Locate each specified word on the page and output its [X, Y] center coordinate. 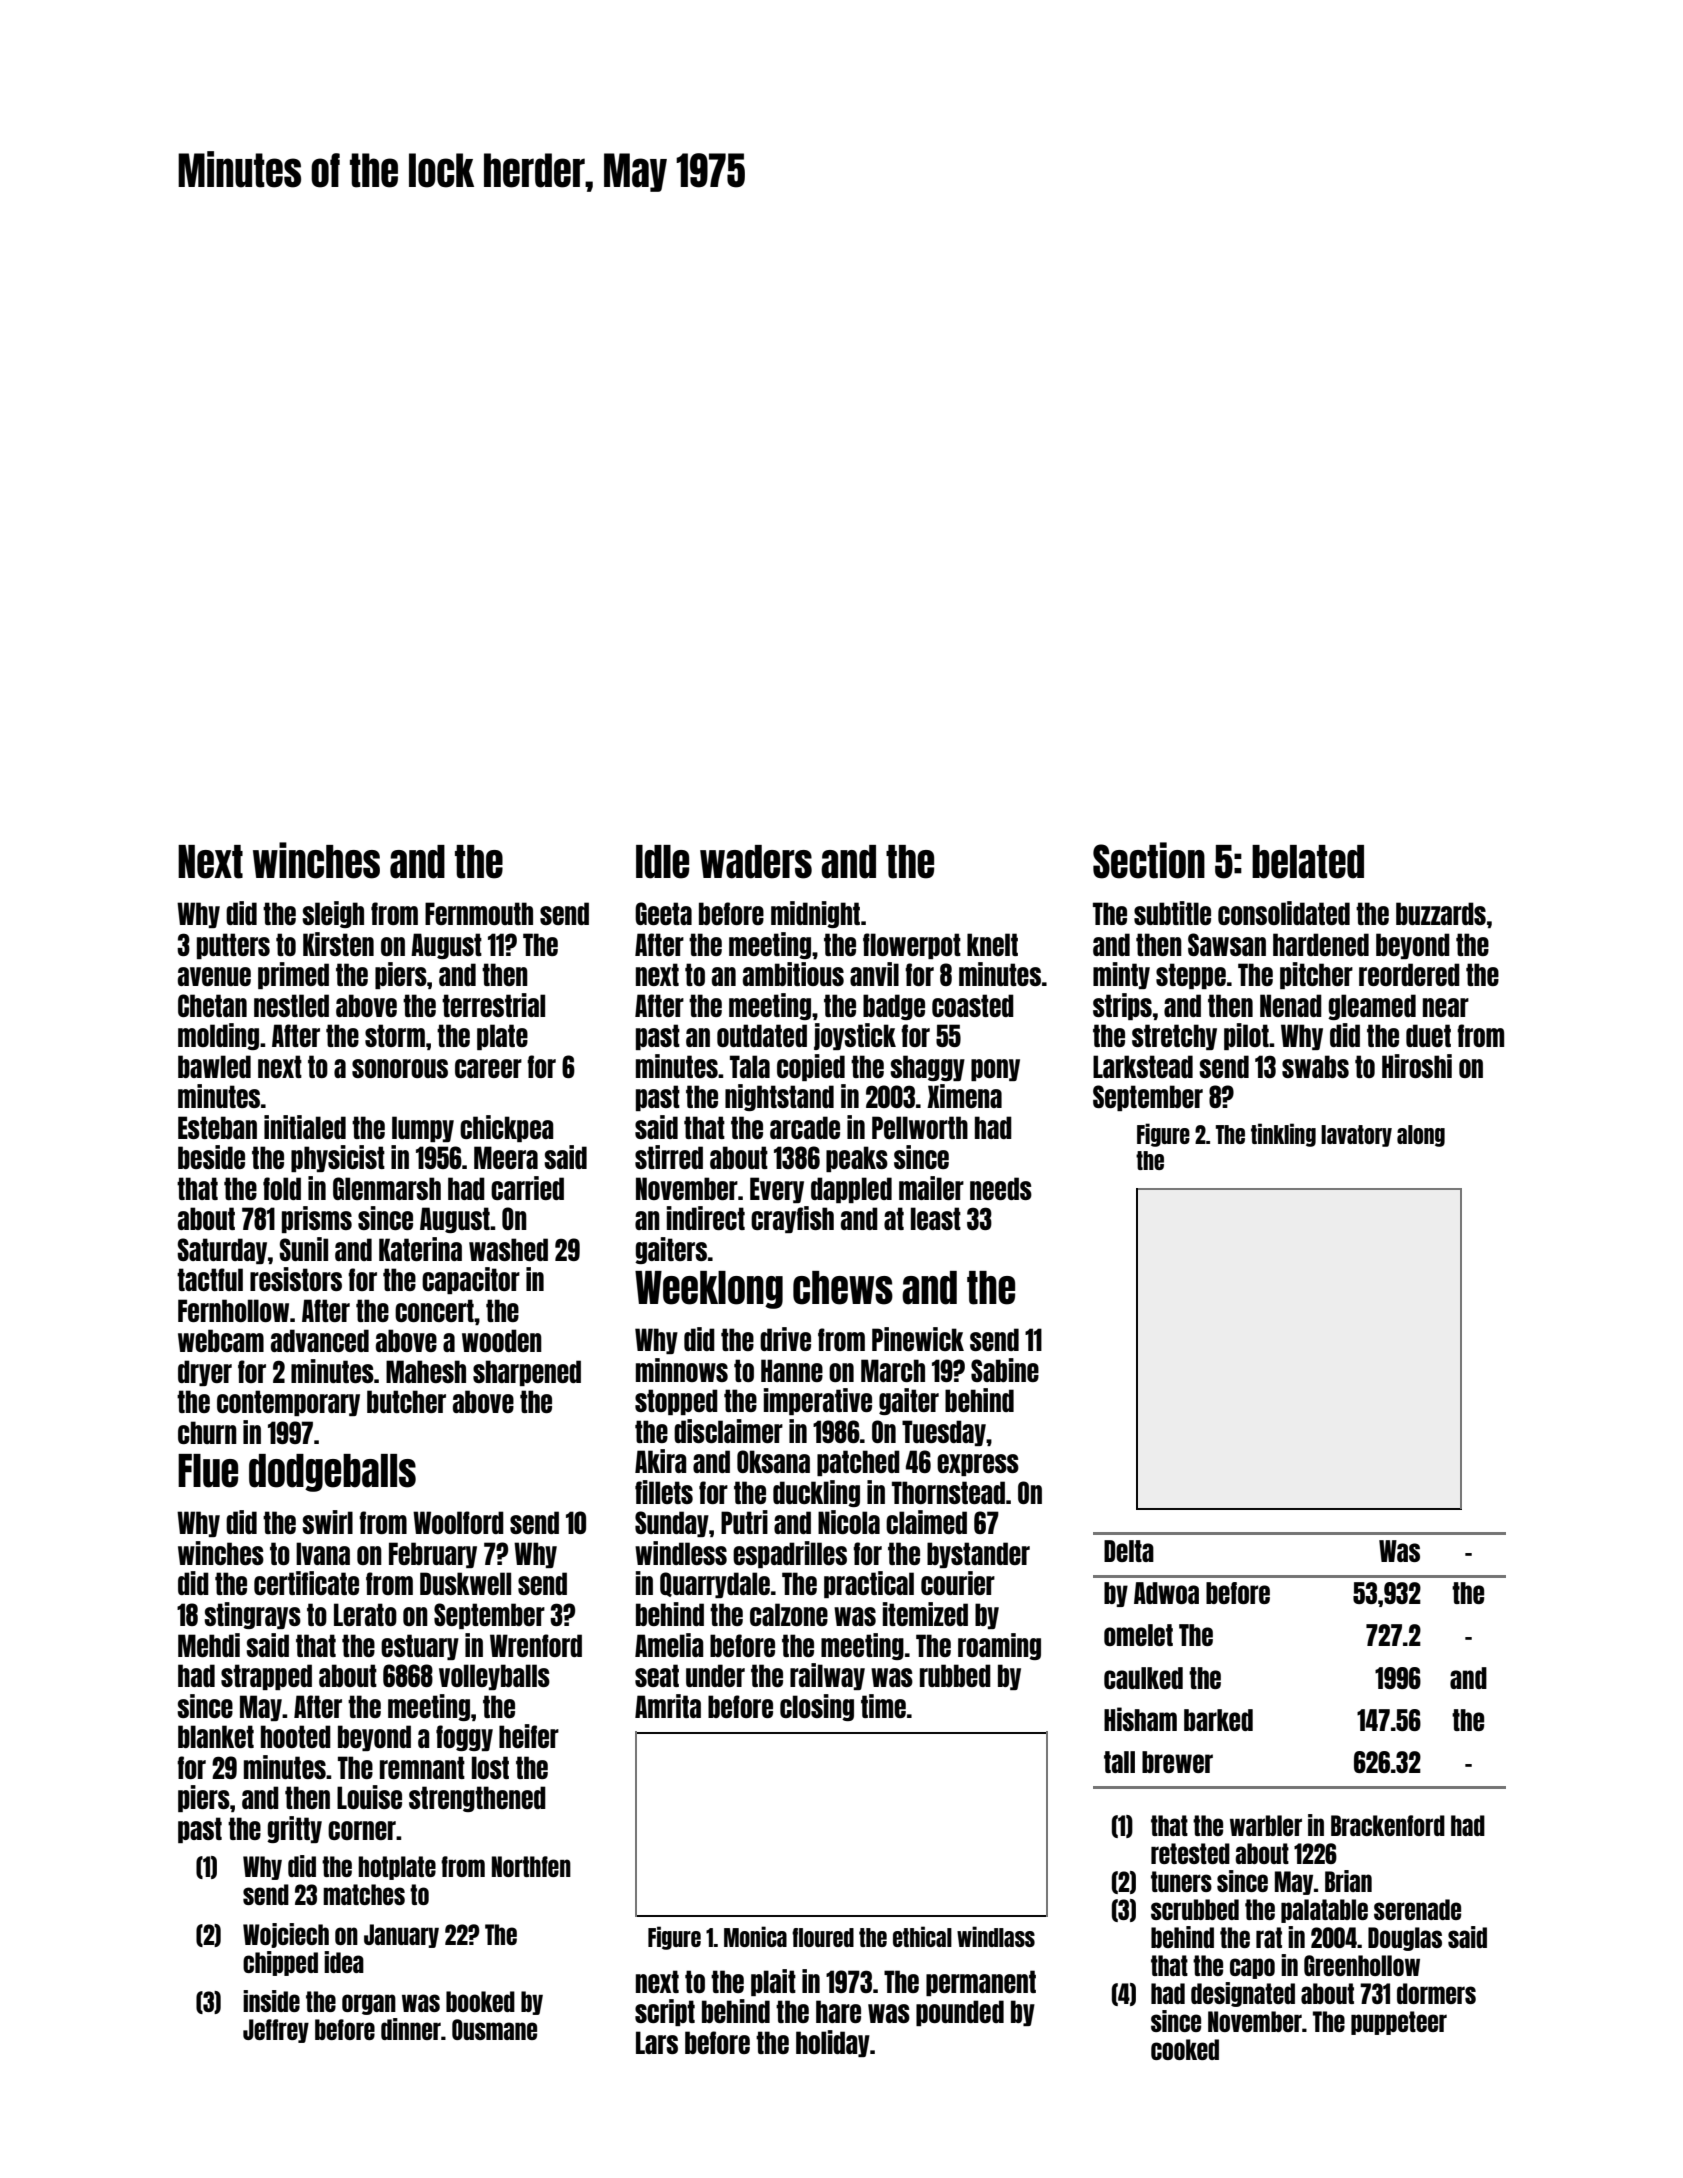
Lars [657, 2042]
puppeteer [1399, 2023]
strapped [266, 1677]
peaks [857, 1159]
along [1421, 1136]
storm [395, 1035]
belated [1308, 862]
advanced [320, 1340]
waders [756, 862]
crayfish [792, 1219]
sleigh [333, 914]
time [883, 1706]
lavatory [1356, 1136]
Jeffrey [276, 2031]
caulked [1143, 1678]
